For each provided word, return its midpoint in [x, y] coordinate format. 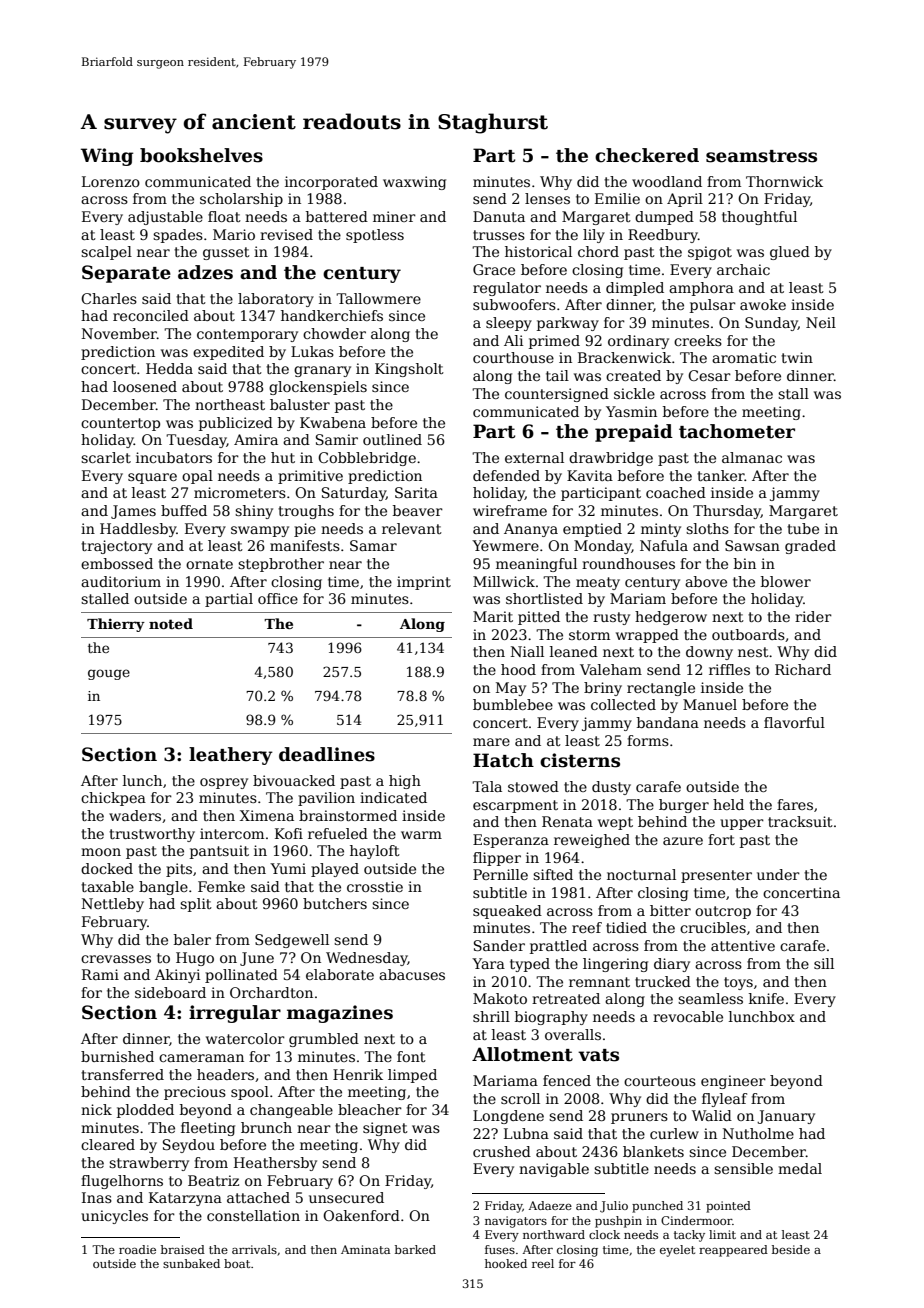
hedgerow [671, 618]
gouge [109, 674]
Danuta [499, 216]
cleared [108, 1144]
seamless [710, 998]
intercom [232, 833]
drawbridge [611, 459]
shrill [491, 1016]
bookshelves [201, 155]
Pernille [500, 874]
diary [672, 965]
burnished [117, 1056]
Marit [493, 616]
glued [790, 253]
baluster [300, 404]
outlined [392, 439]
